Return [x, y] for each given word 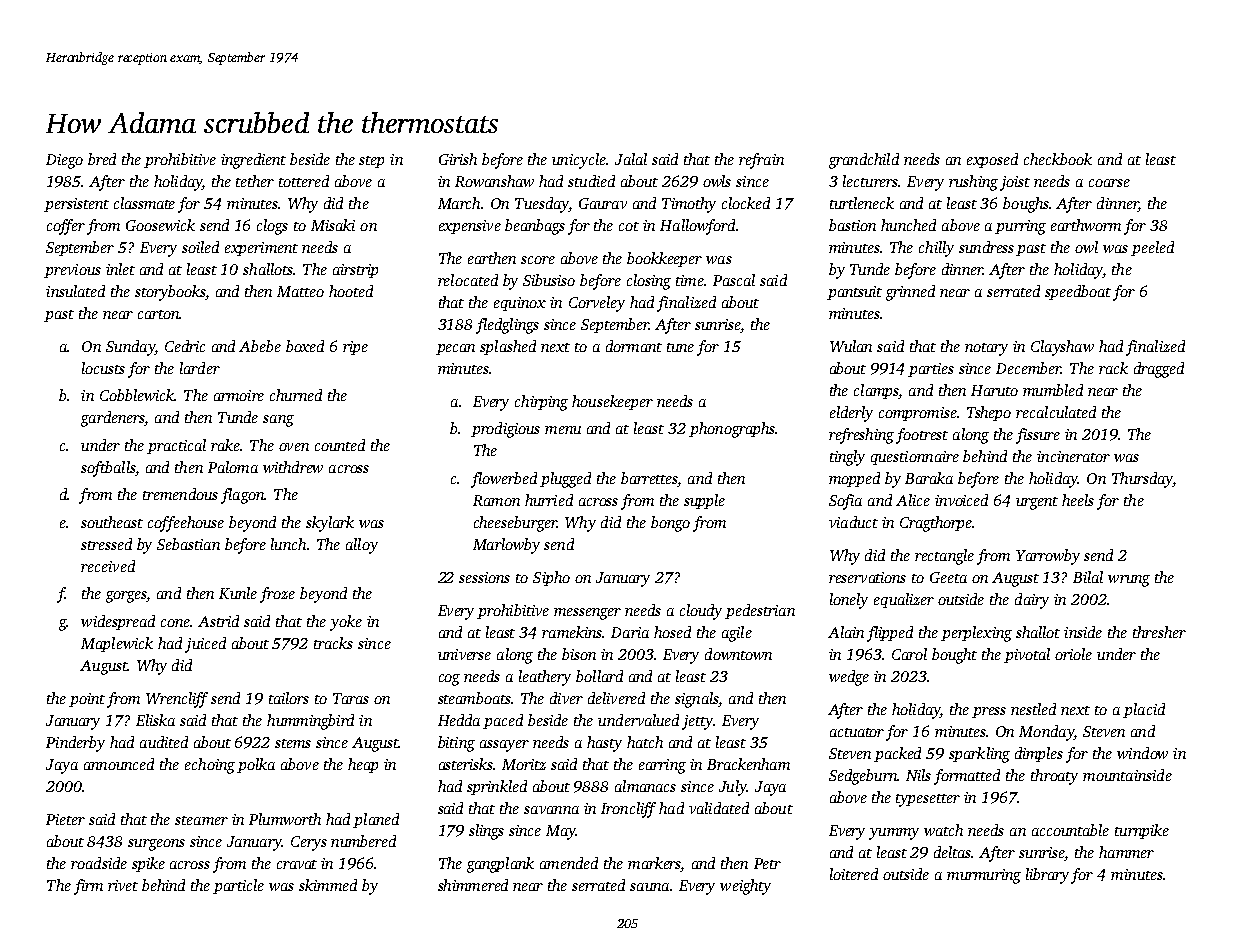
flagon [242, 496]
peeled [1152, 248]
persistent [76, 205]
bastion [852, 225]
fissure [1038, 436]
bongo [670, 524]
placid [1144, 710]
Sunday [130, 348]
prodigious [505, 430]
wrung [1129, 581]
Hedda [459, 720]
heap [363, 765]
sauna [649, 887]
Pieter [65, 819]
